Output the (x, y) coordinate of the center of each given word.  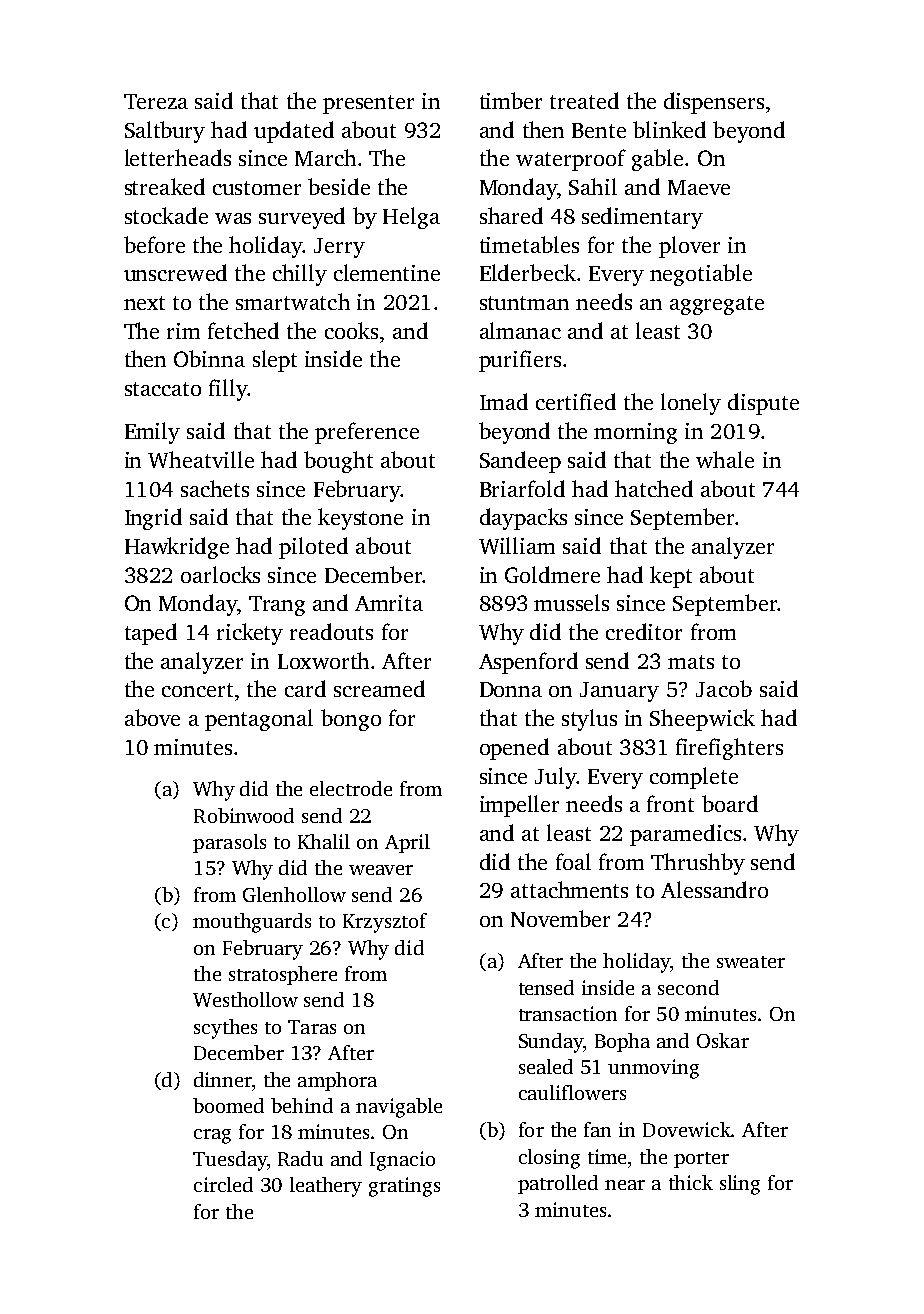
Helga (411, 218)
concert (197, 690)
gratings (404, 1187)
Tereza (156, 101)
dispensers (714, 103)
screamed (379, 688)
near (625, 1185)
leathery (326, 1187)
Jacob (724, 688)
